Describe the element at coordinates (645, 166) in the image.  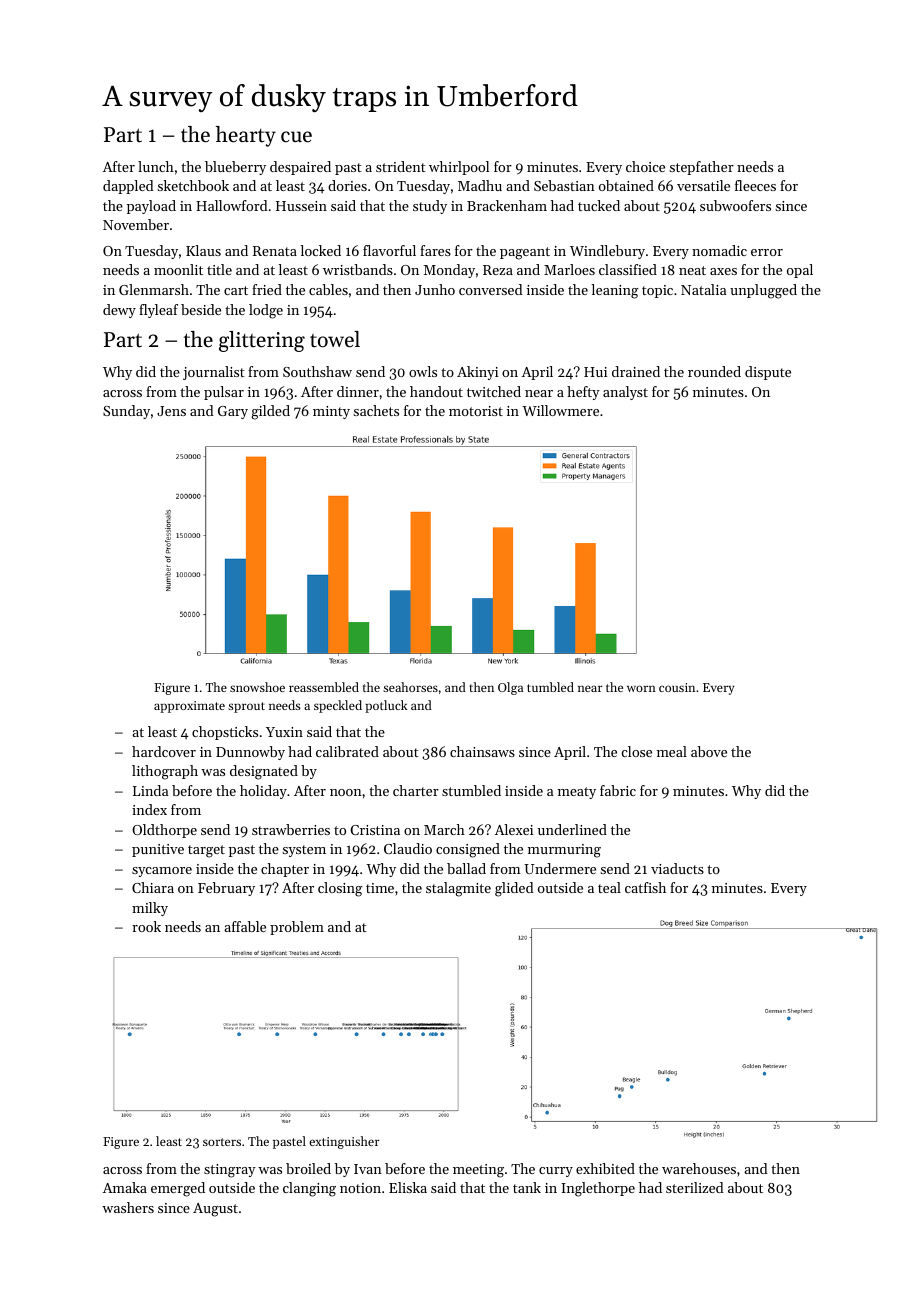
I see `choice` at that location.
